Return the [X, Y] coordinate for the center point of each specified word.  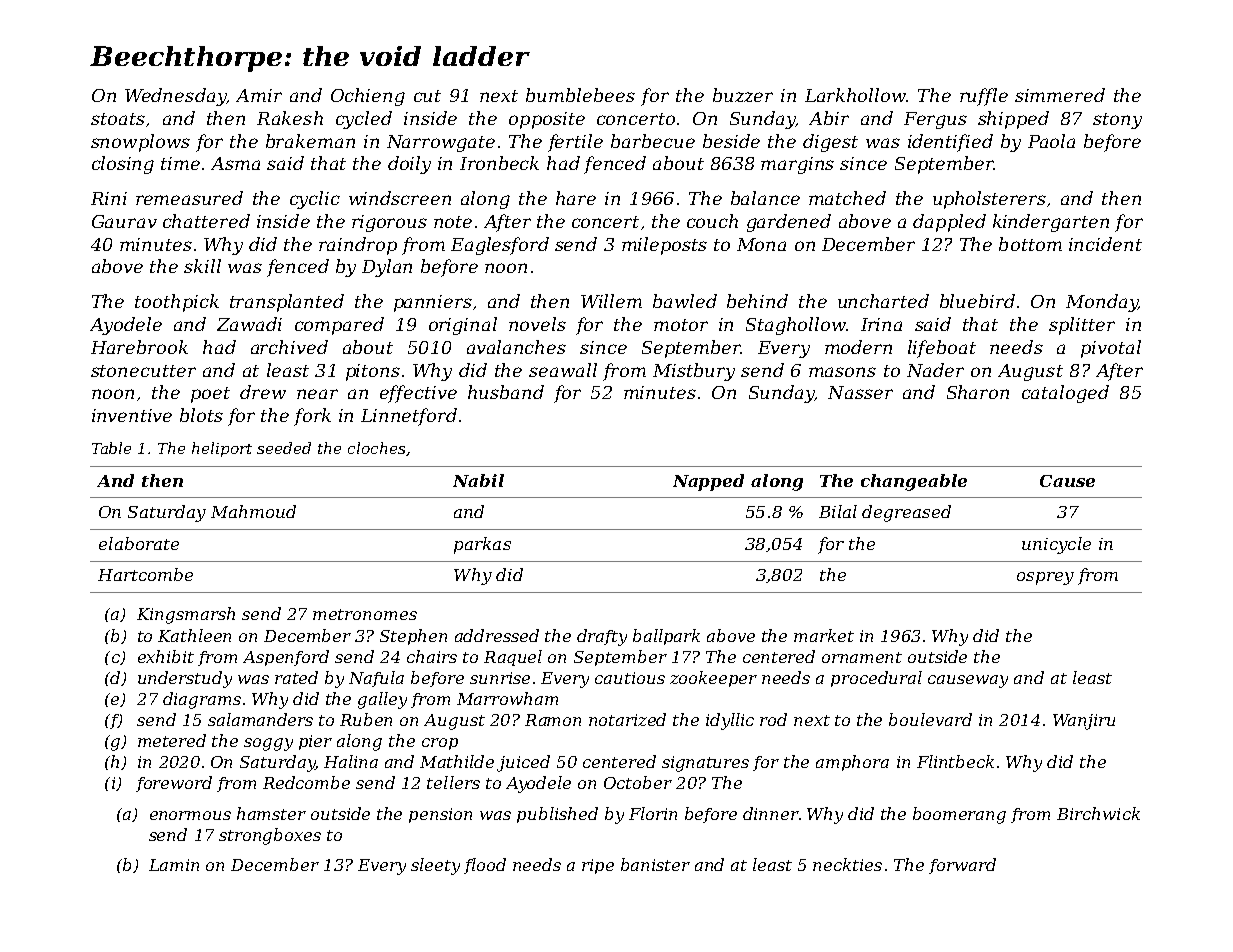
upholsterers [989, 200]
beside [731, 141]
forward [962, 866]
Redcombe [306, 782]
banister [655, 864]
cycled [364, 120]
